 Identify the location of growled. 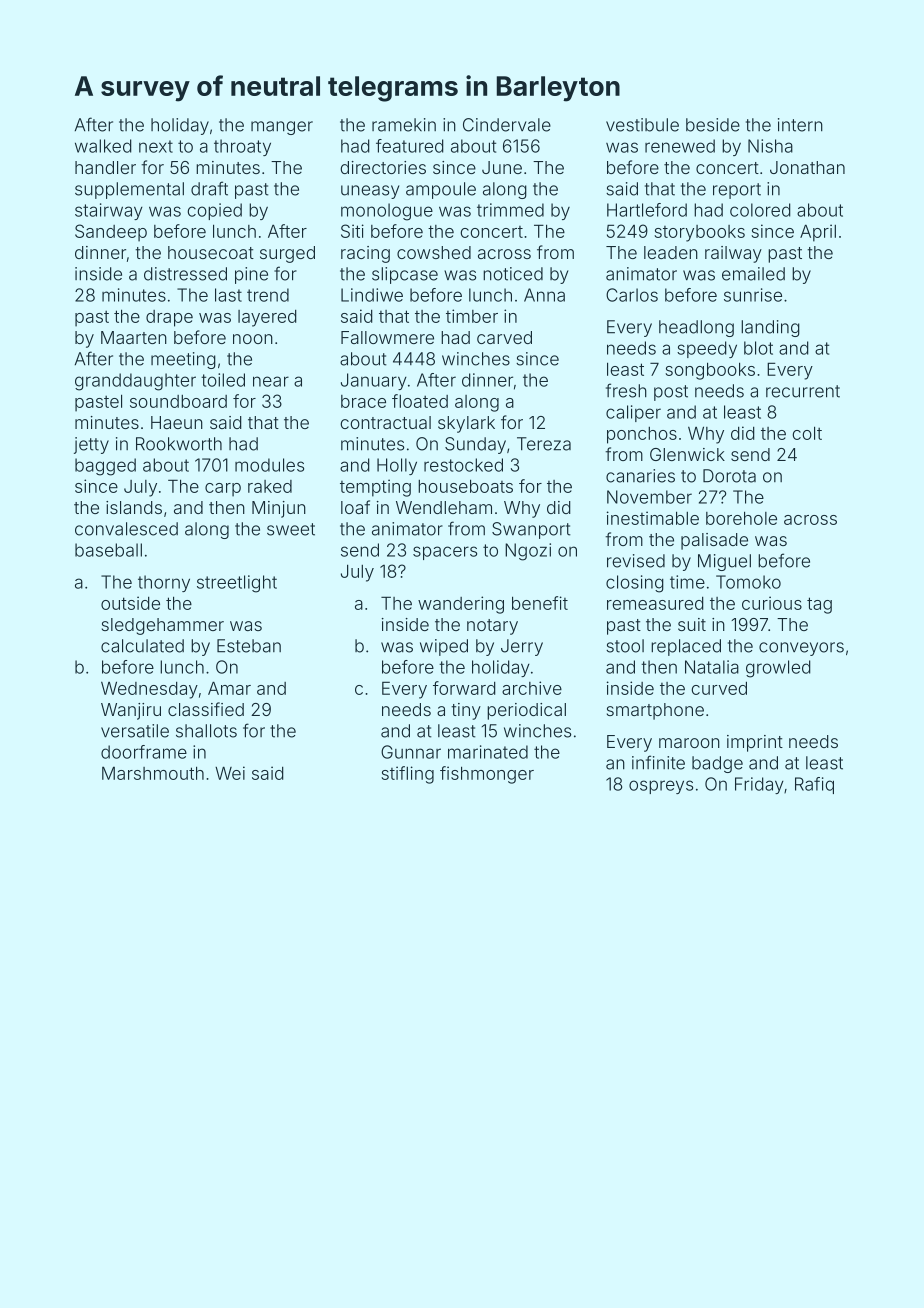
(778, 669).
